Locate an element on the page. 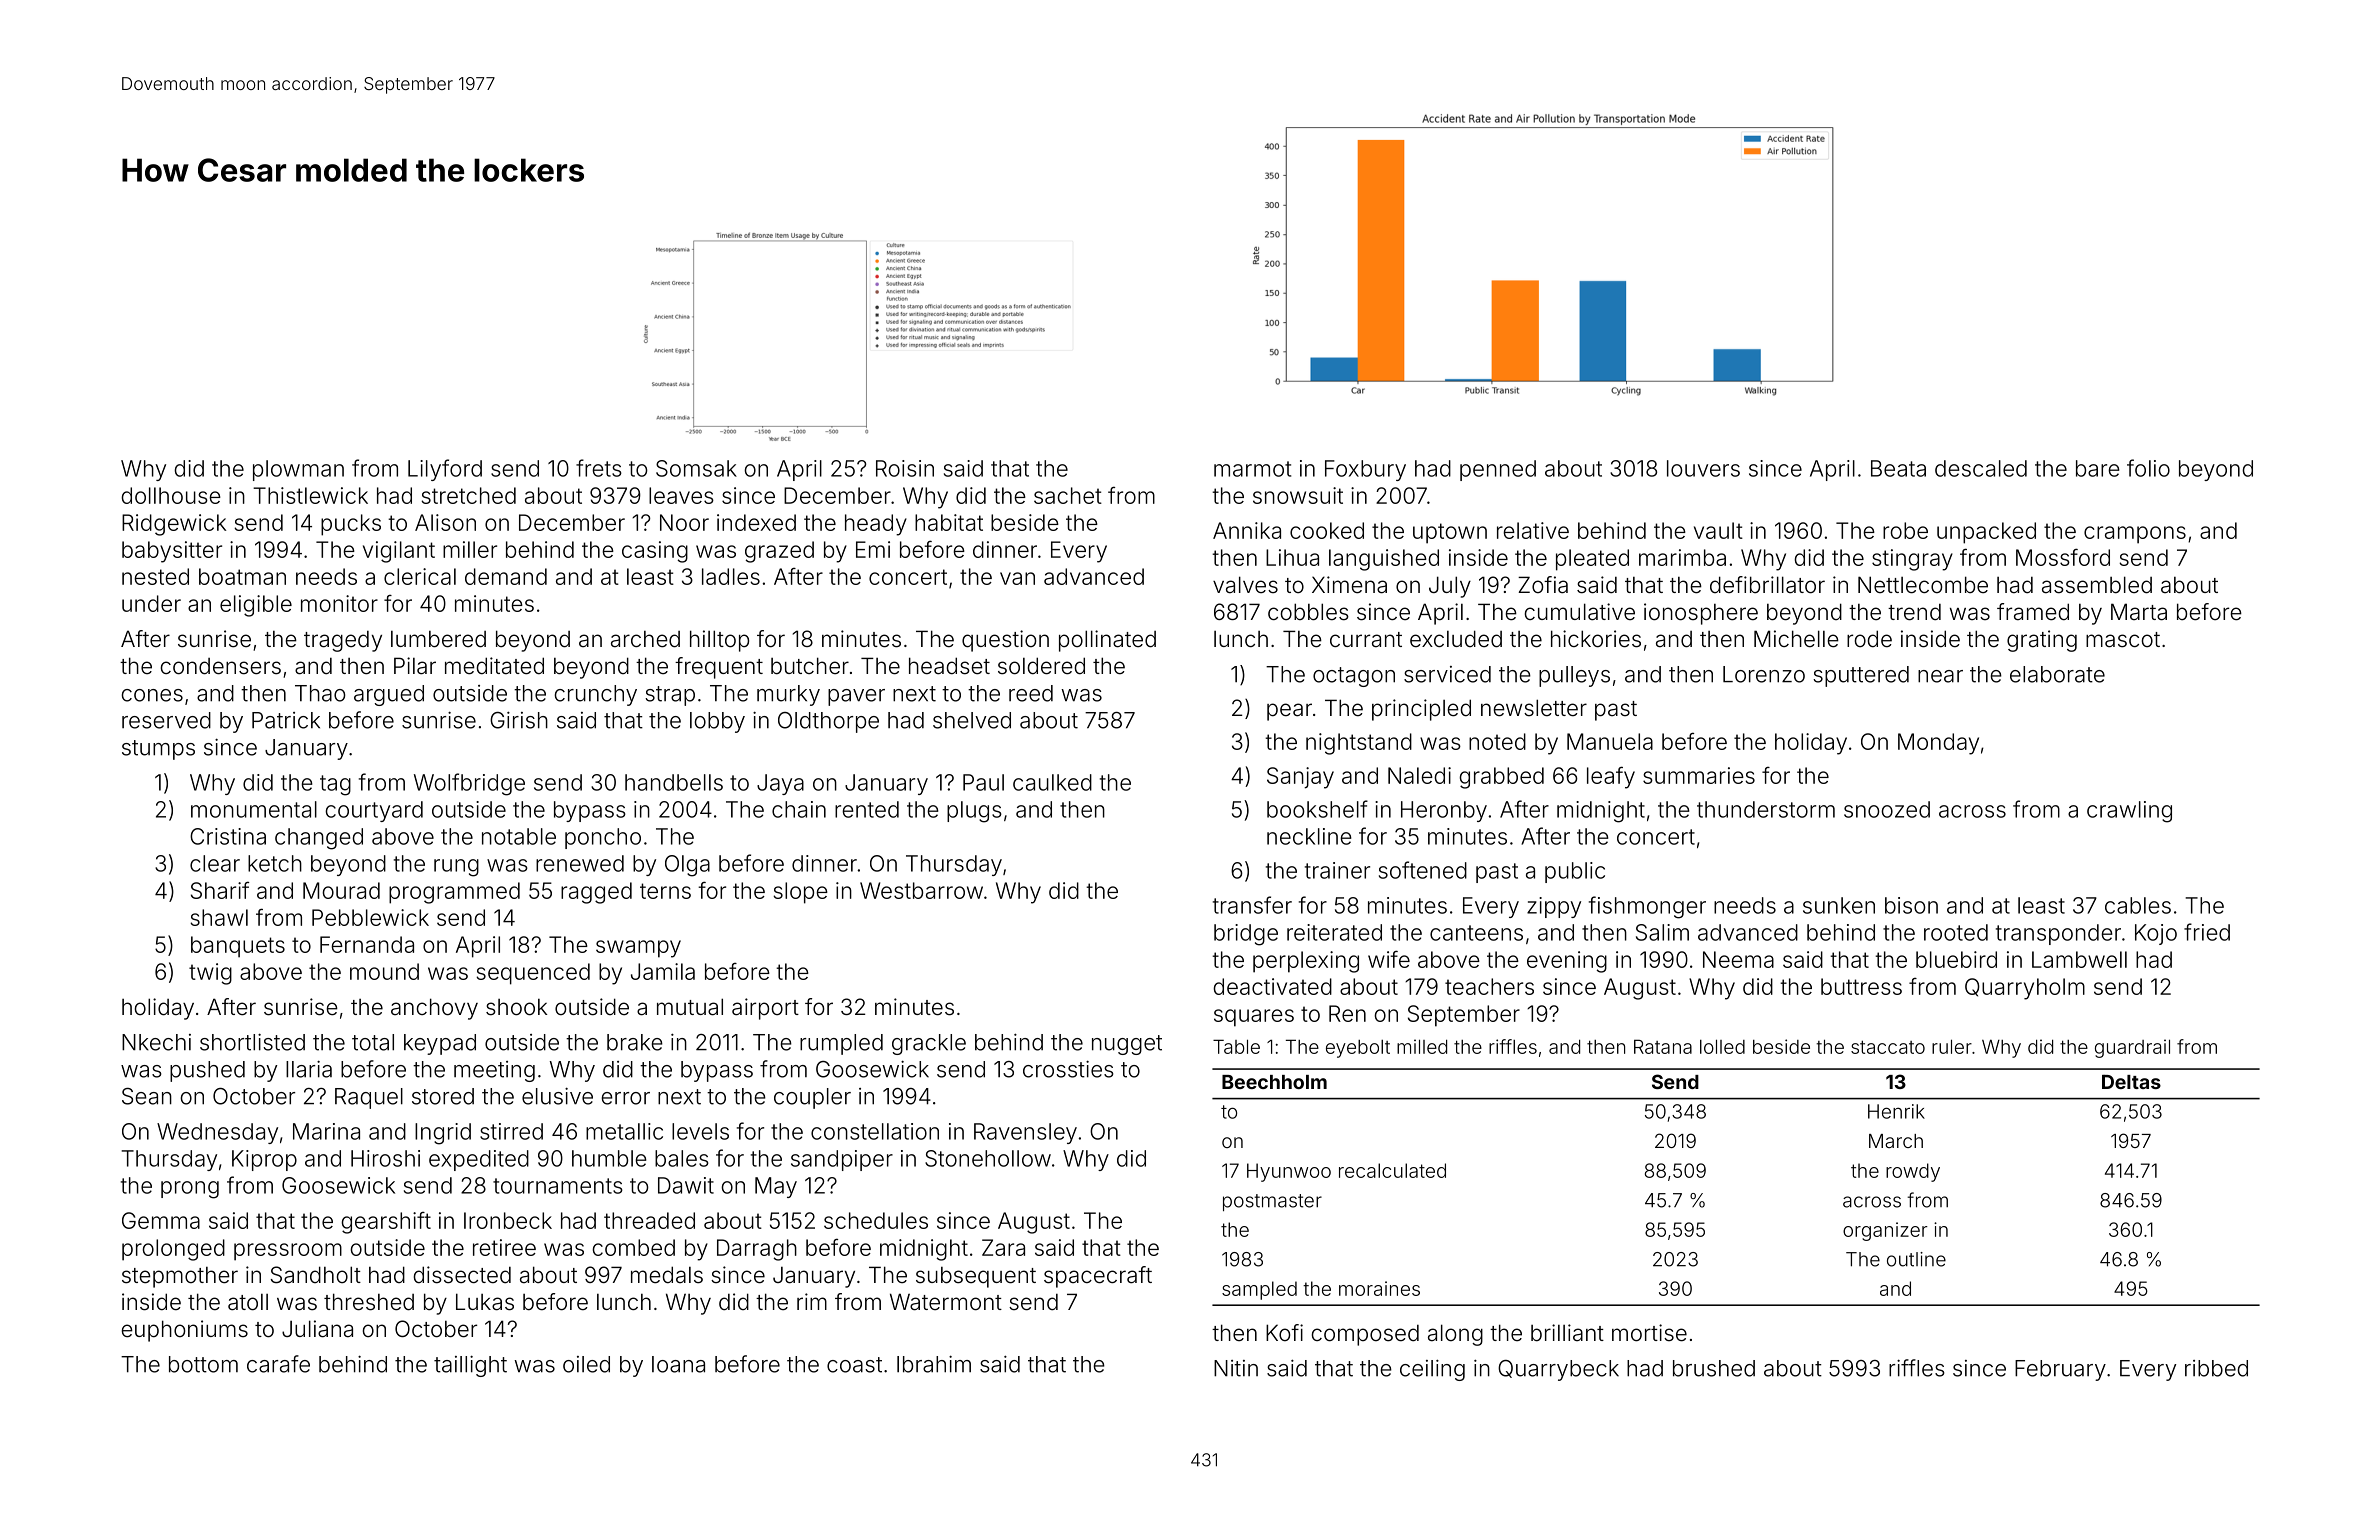 The width and height of the page is (2380, 1540). pulleys is located at coordinates (1574, 676).
